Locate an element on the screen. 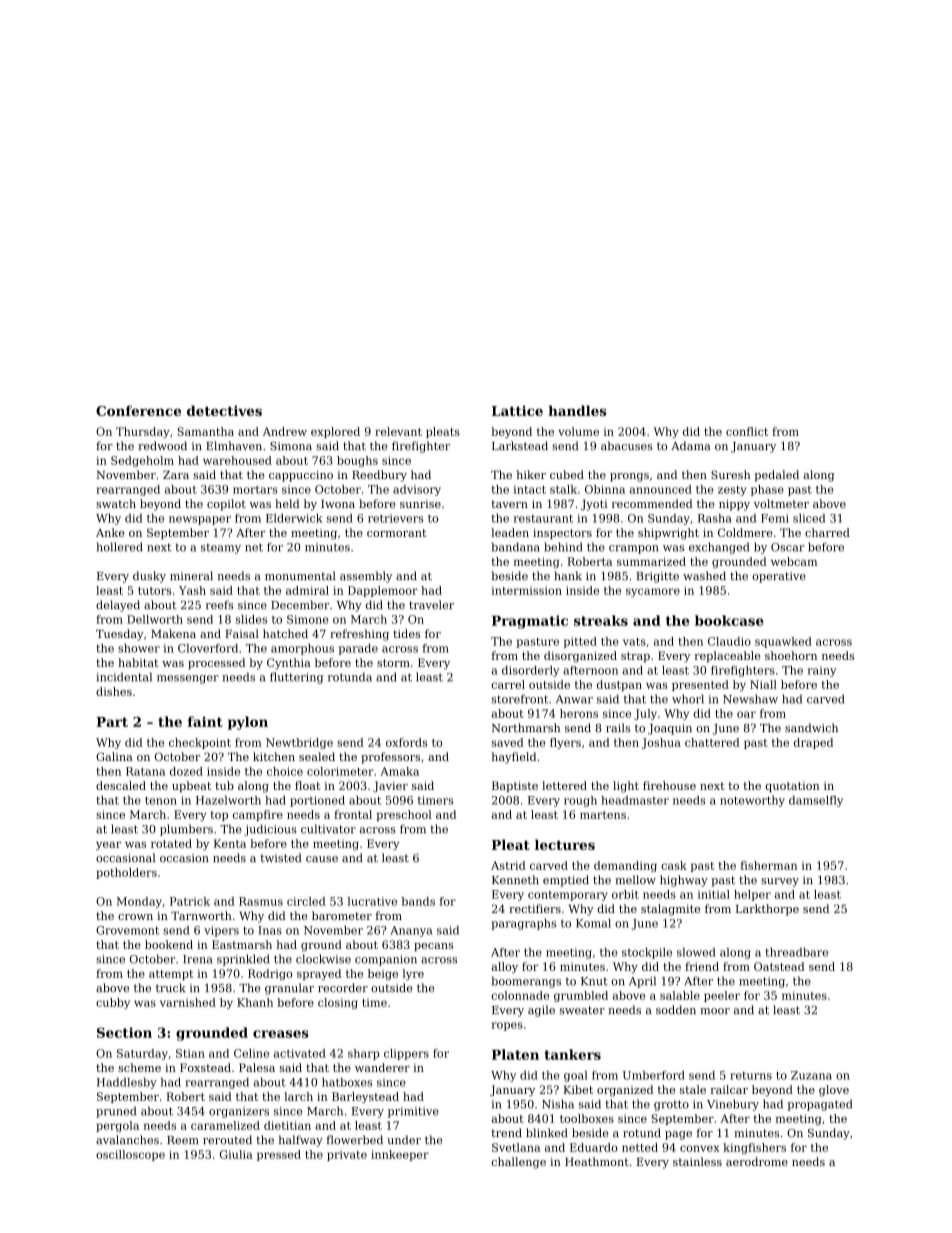 Image resolution: width=952 pixels, height=1233 pixels. Lattice is located at coordinates (517, 411).
